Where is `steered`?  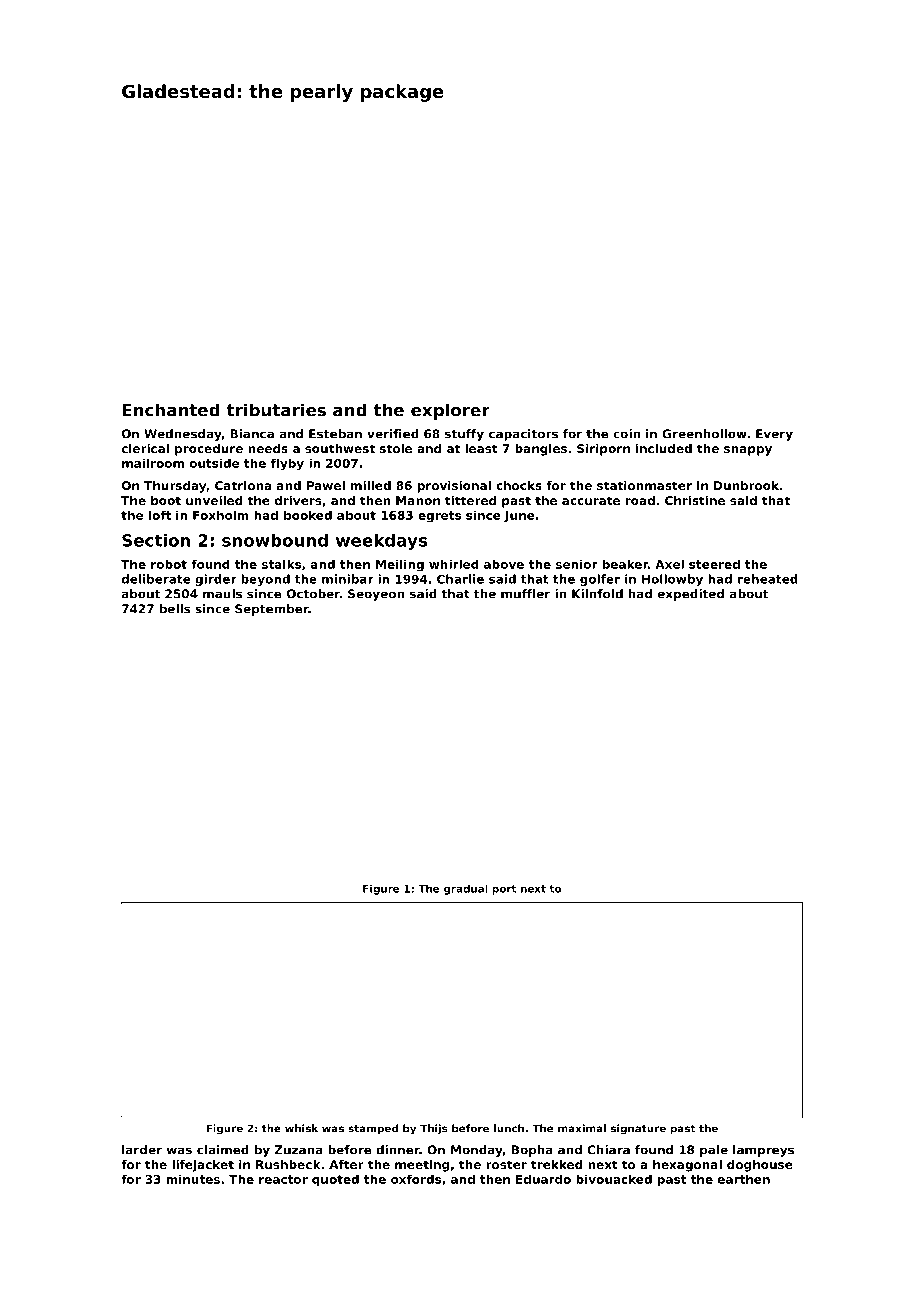
steered is located at coordinates (714, 564).
